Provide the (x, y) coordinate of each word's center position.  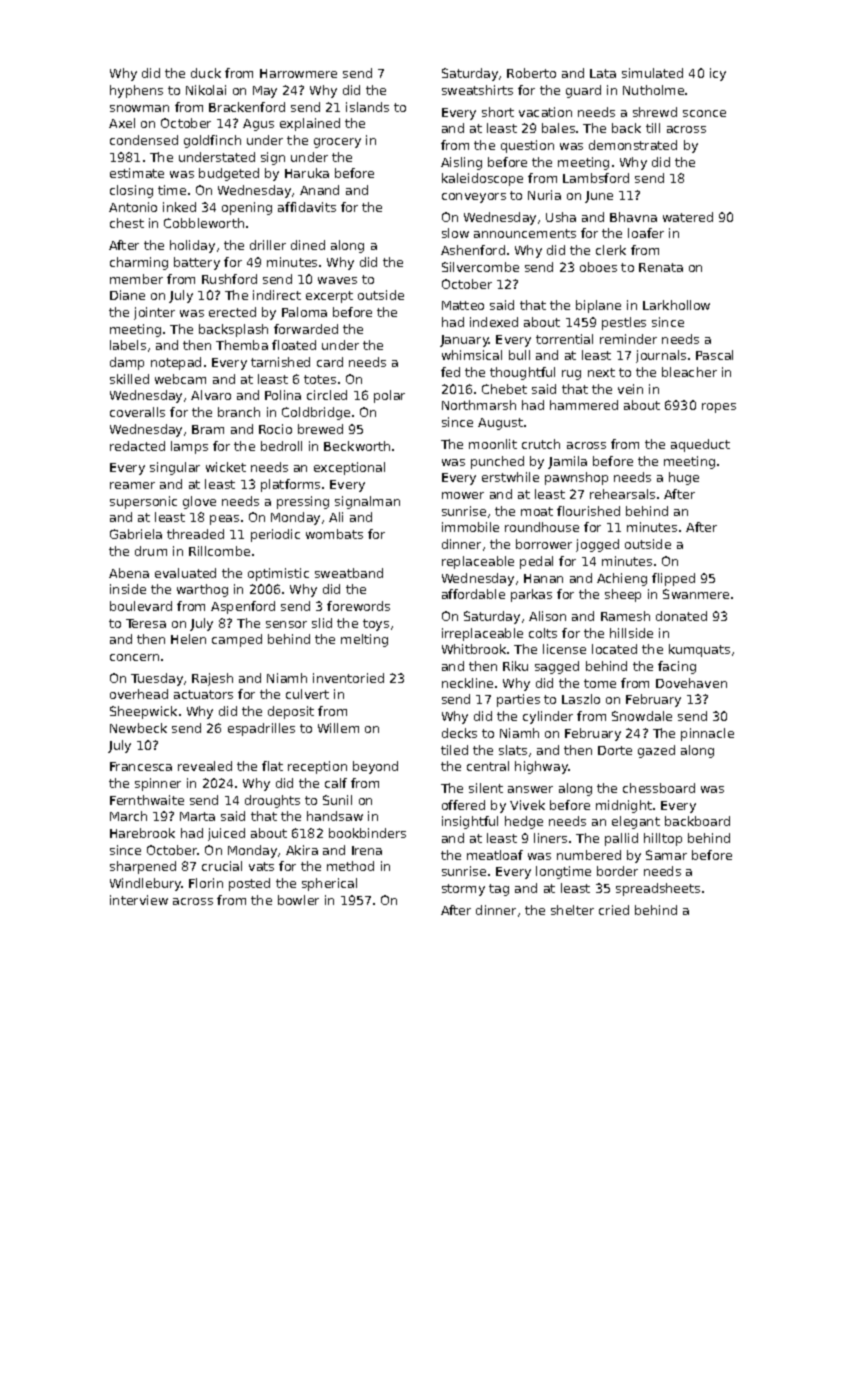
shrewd (655, 112)
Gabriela (136, 534)
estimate (137, 173)
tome (600, 683)
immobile (470, 527)
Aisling (461, 163)
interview (139, 900)
